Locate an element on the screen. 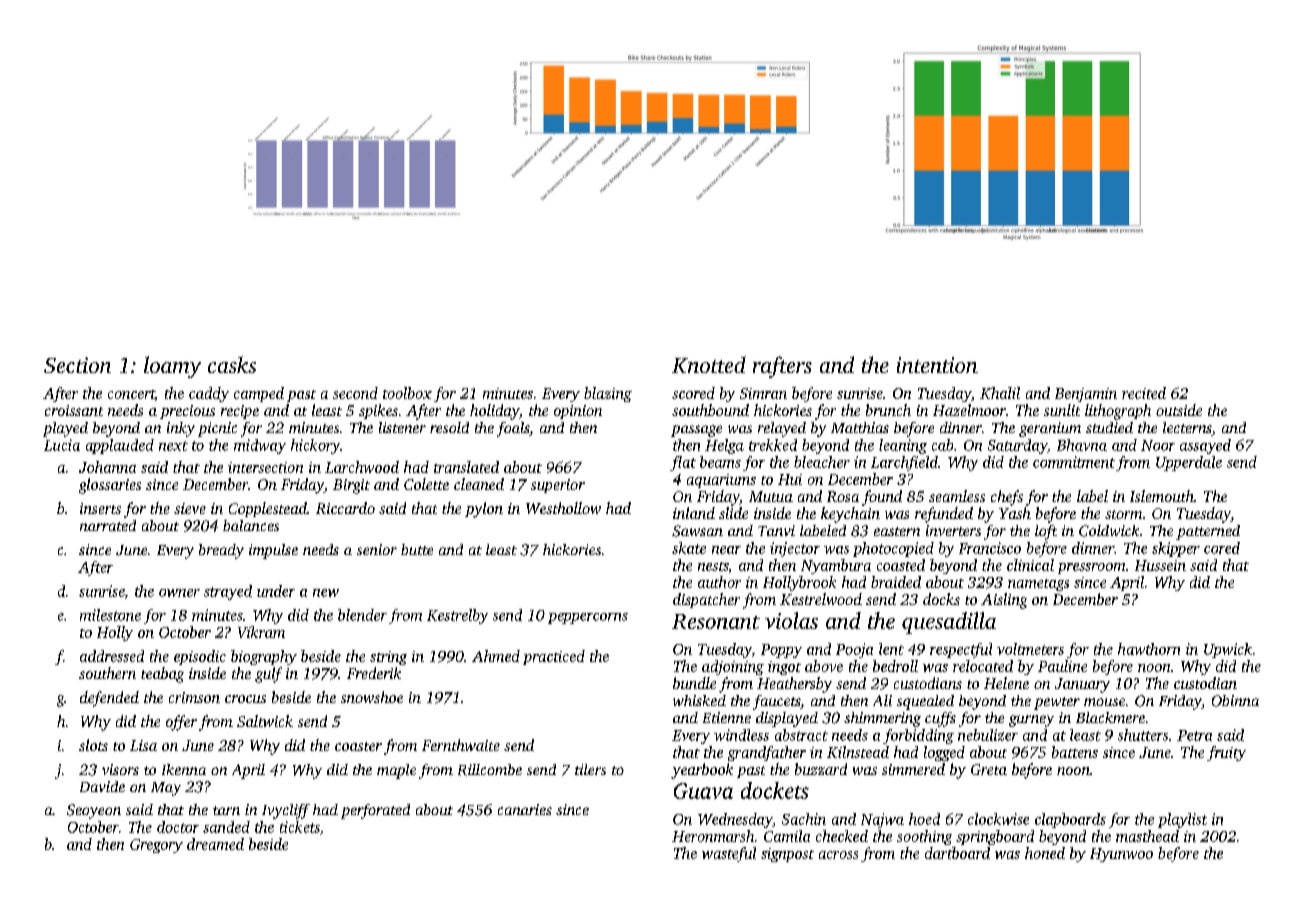  author is located at coordinates (719, 582).
